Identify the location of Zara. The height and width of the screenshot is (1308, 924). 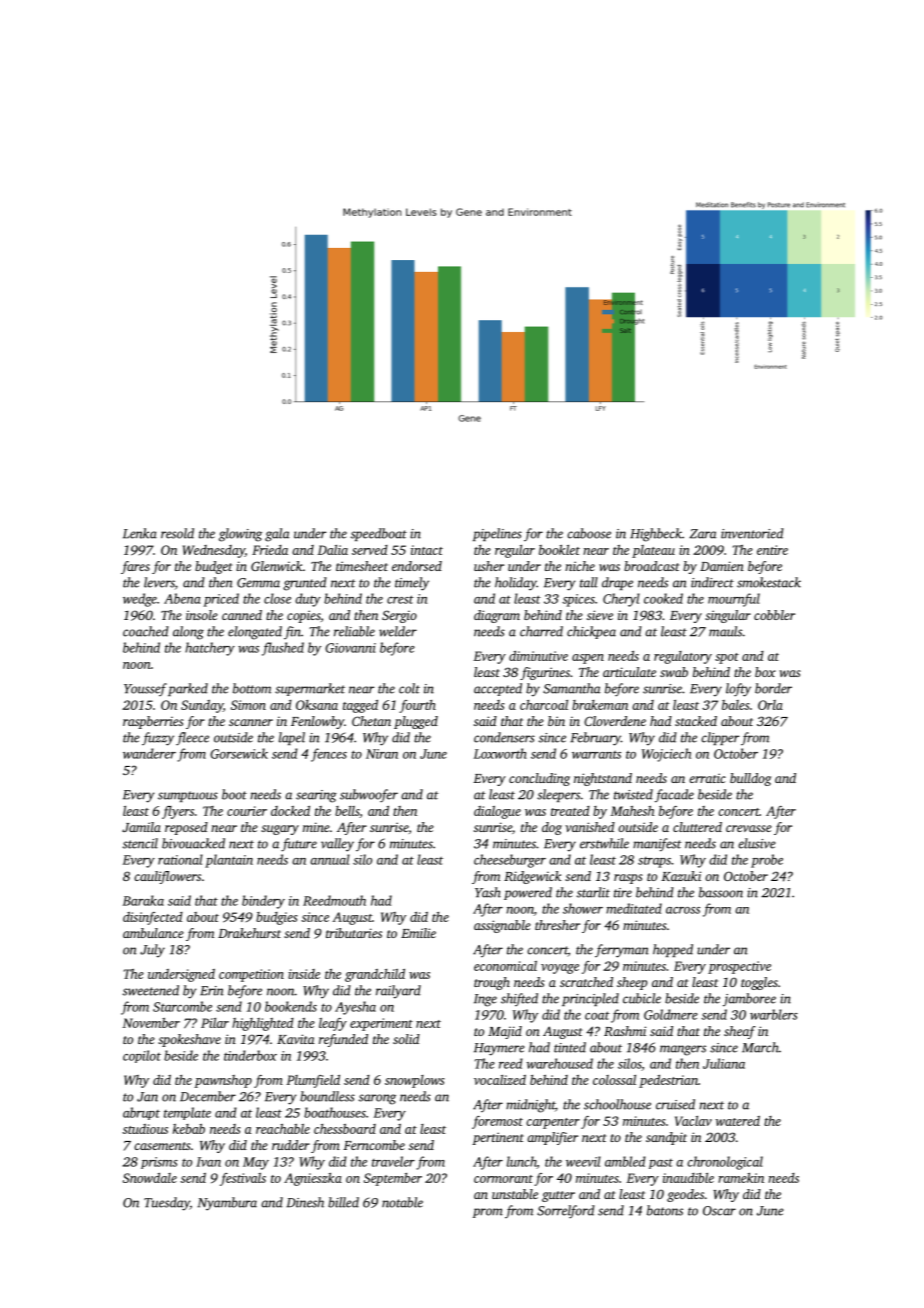
(703, 534).
